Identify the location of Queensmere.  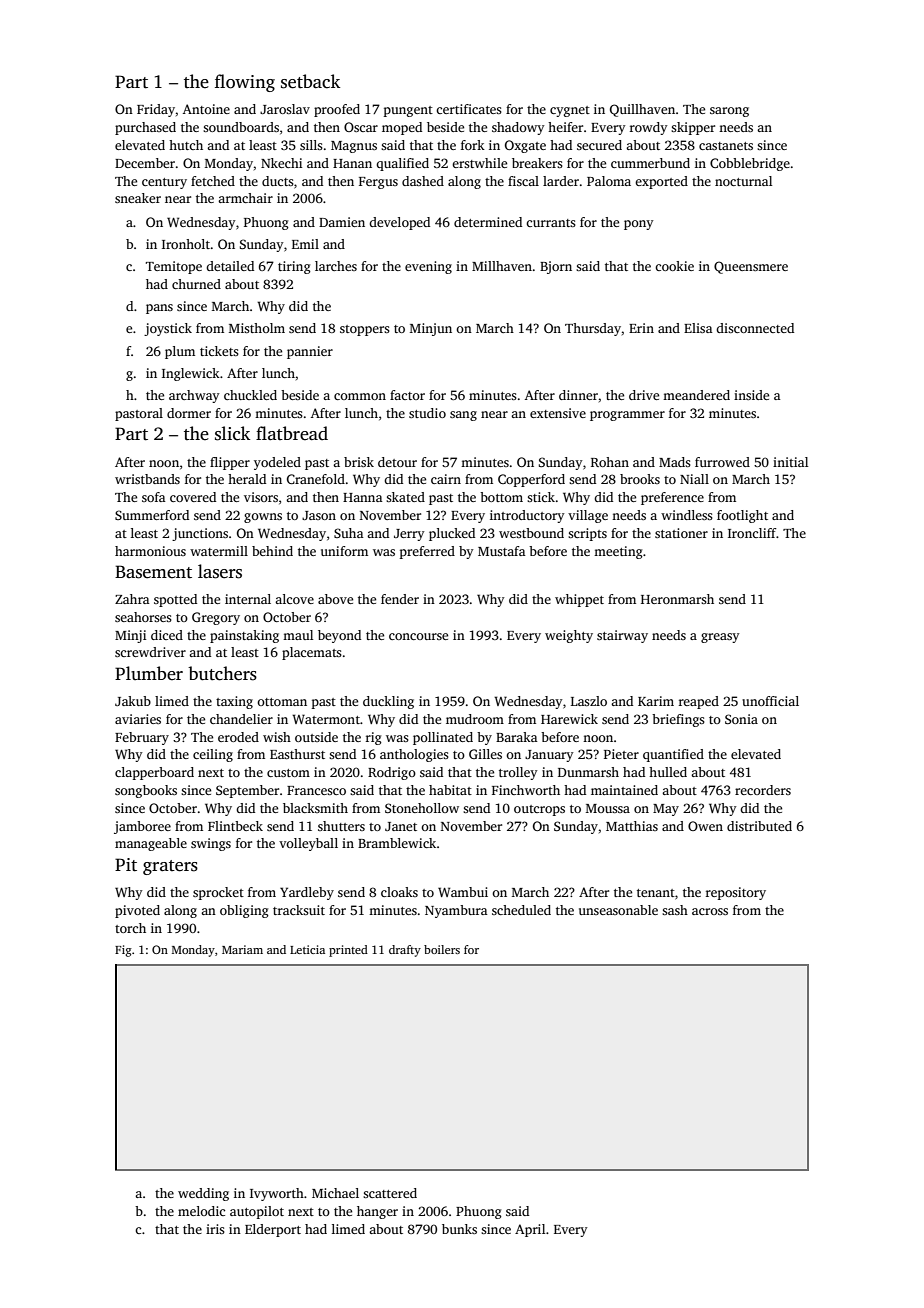
(751, 267).
